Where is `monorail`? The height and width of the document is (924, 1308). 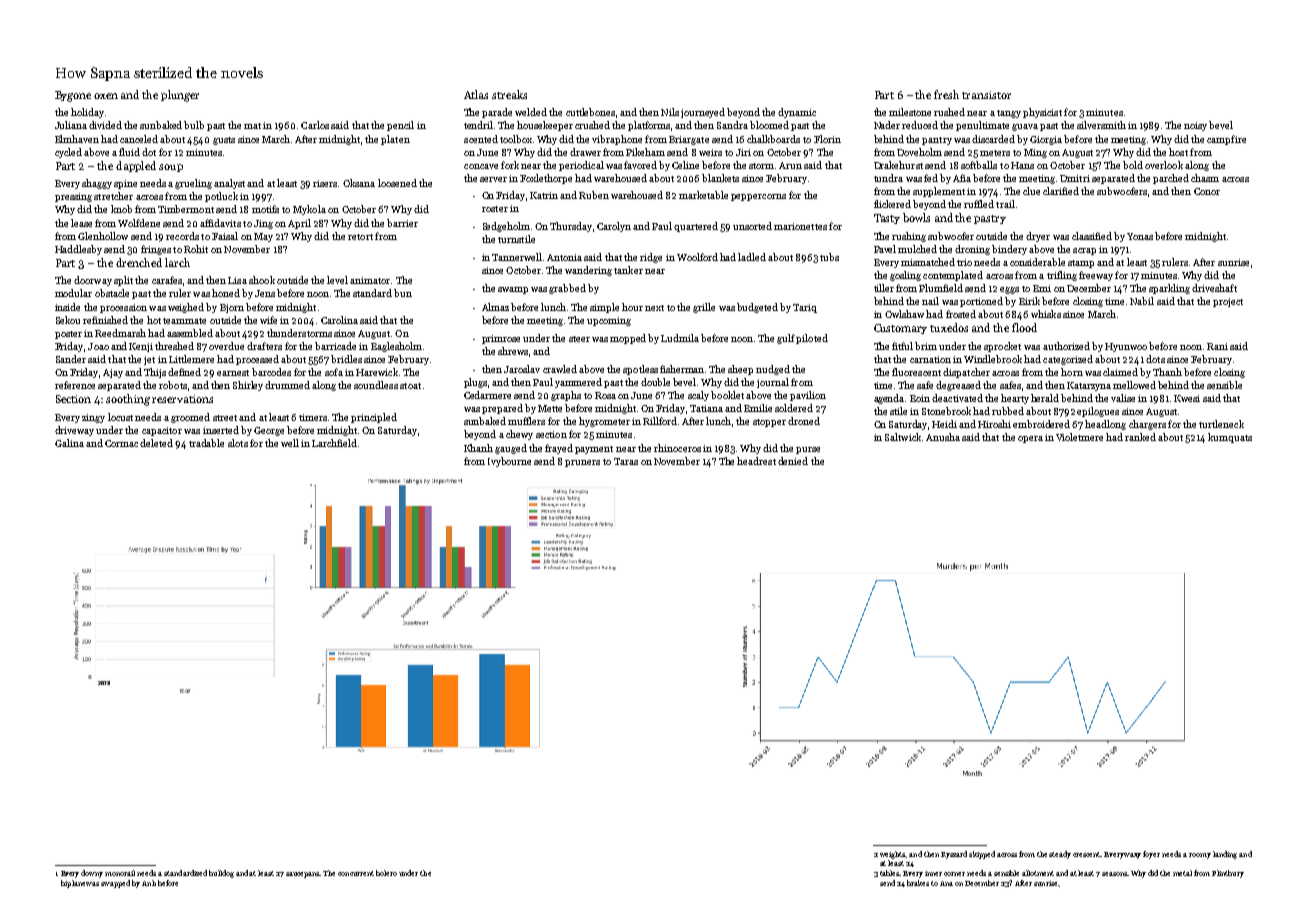 monorail is located at coordinates (120, 873).
